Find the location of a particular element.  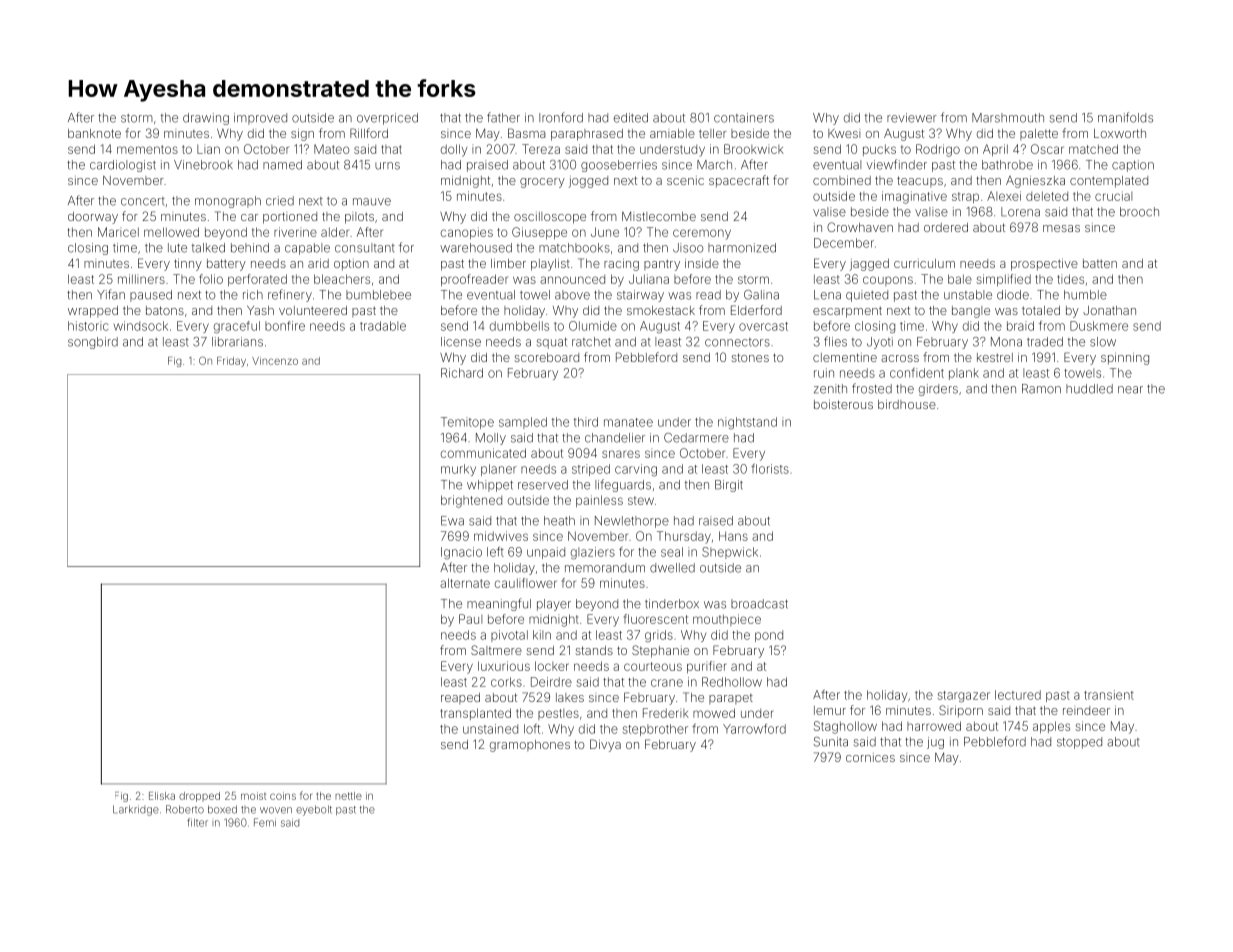

mowed is located at coordinates (714, 713).
